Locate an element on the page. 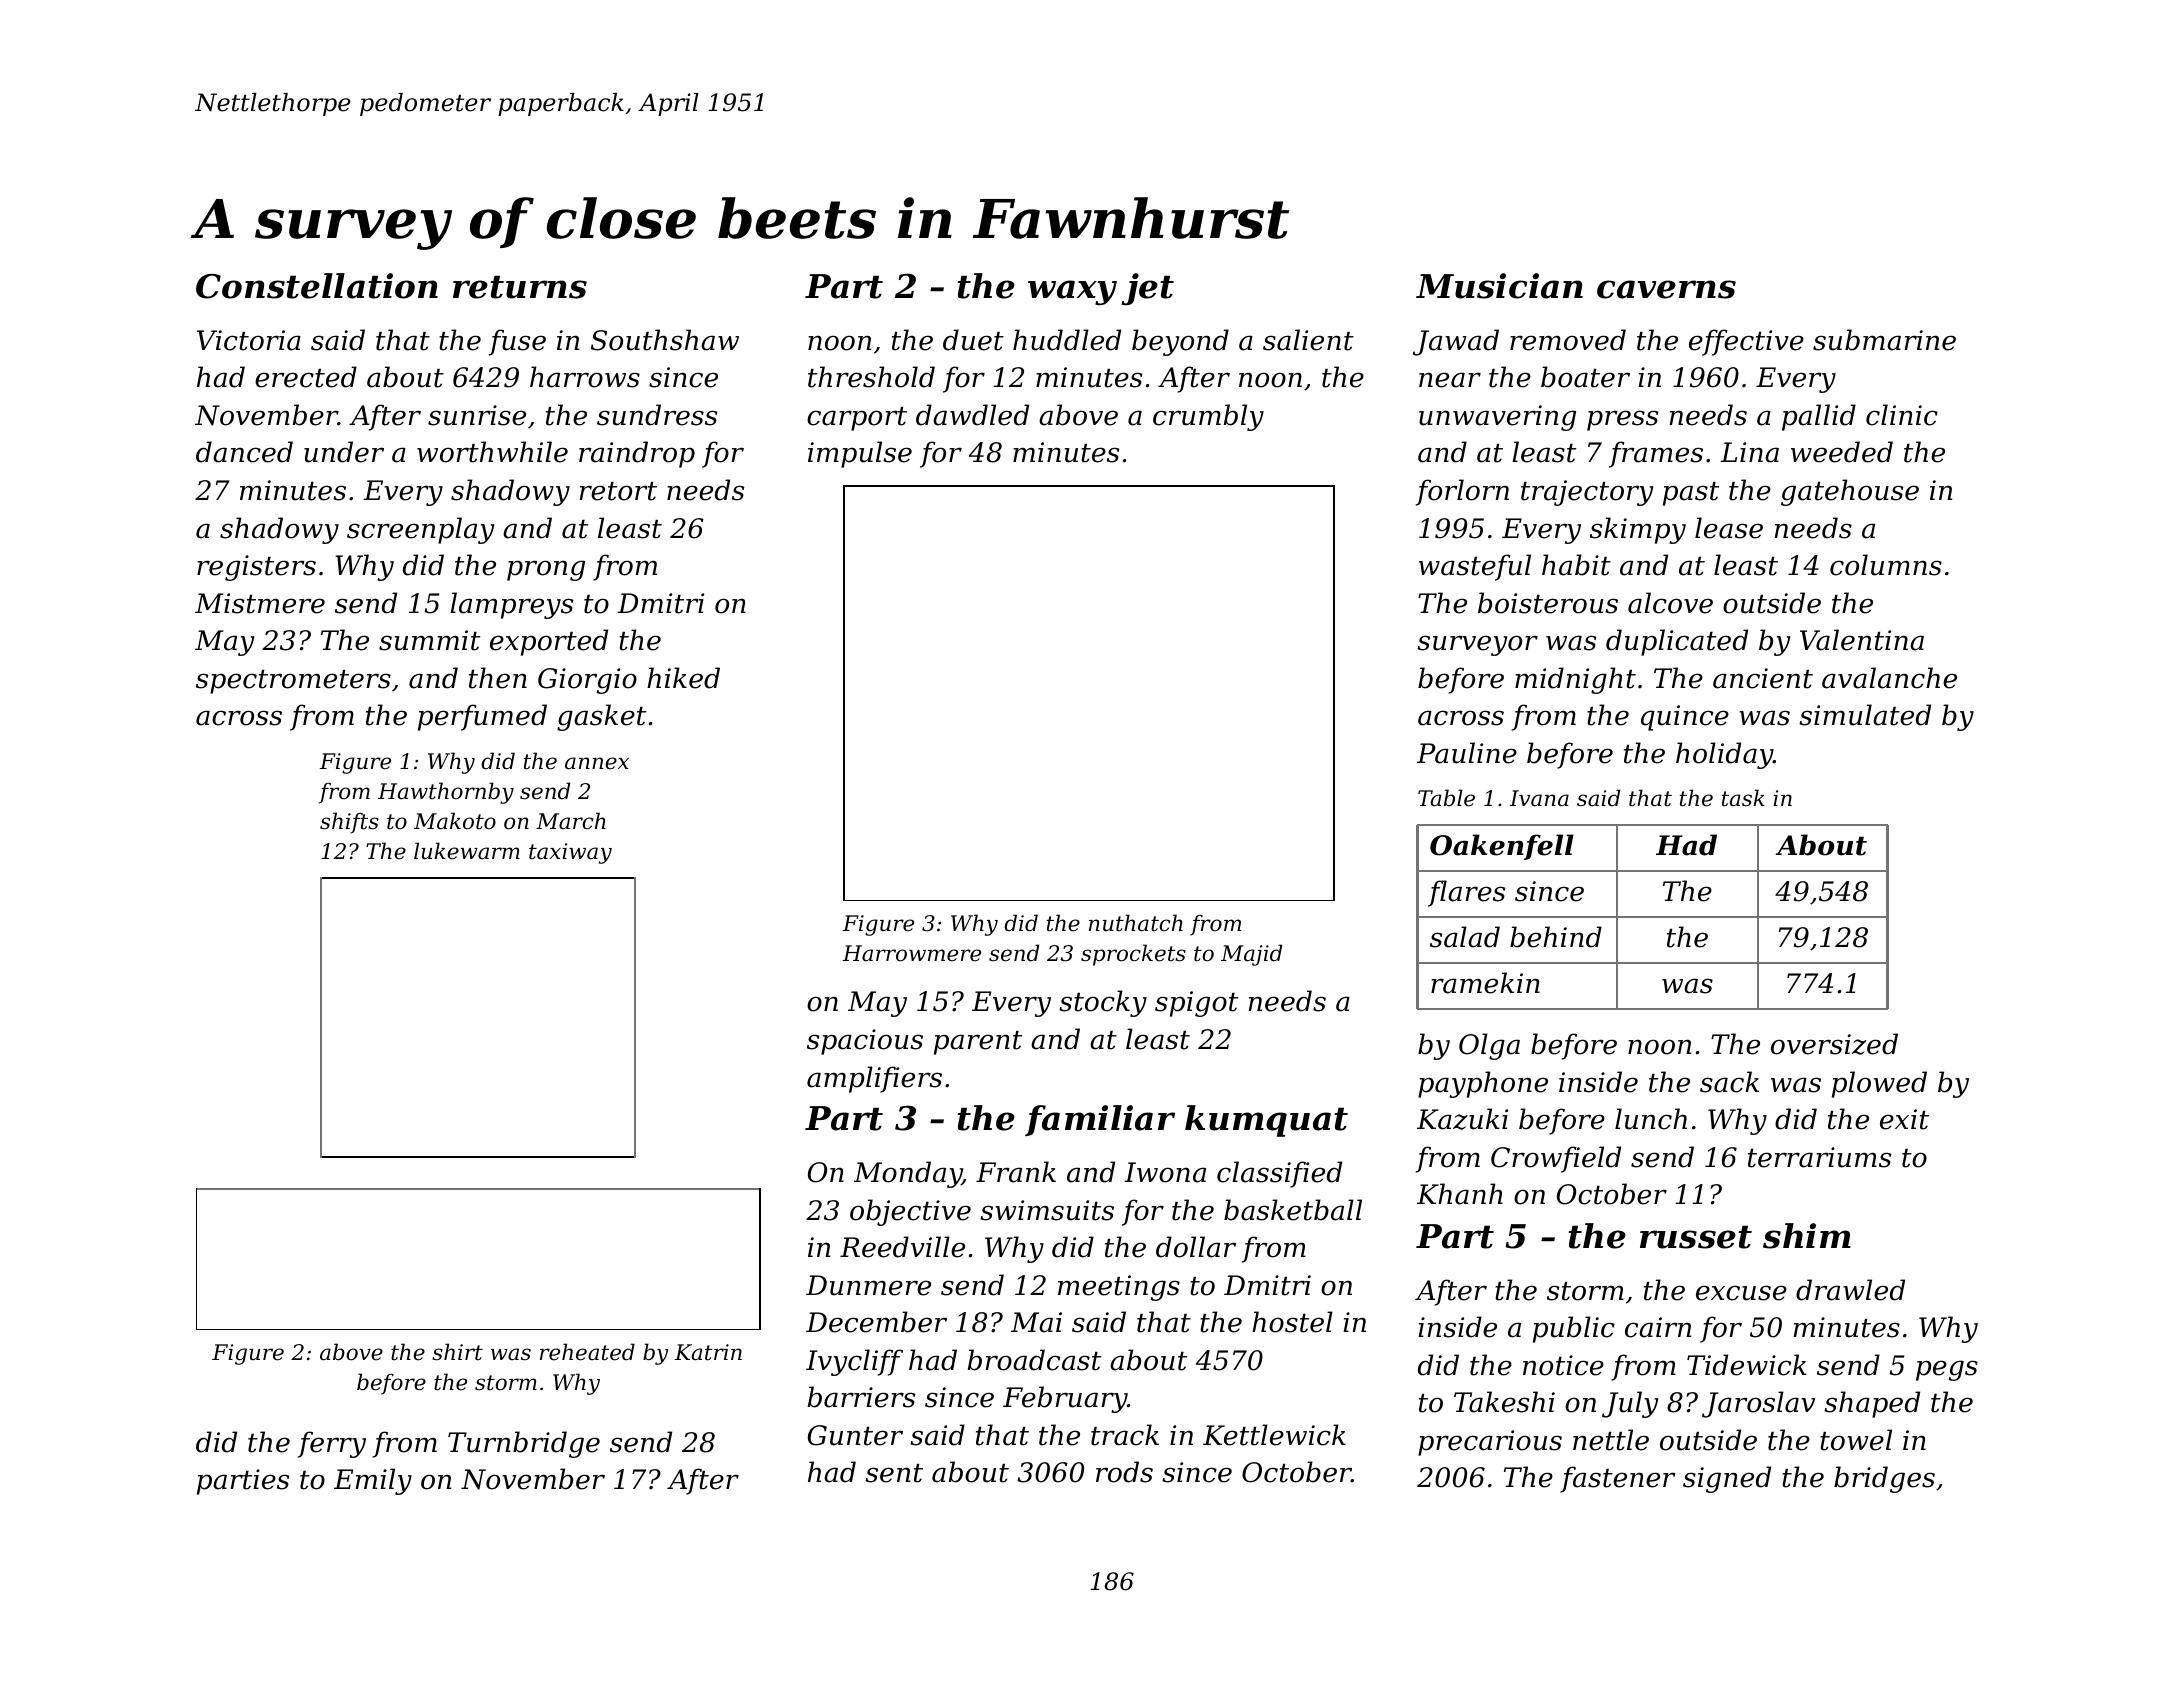 The image size is (2178, 1683). weeded is located at coordinates (1842, 452).
